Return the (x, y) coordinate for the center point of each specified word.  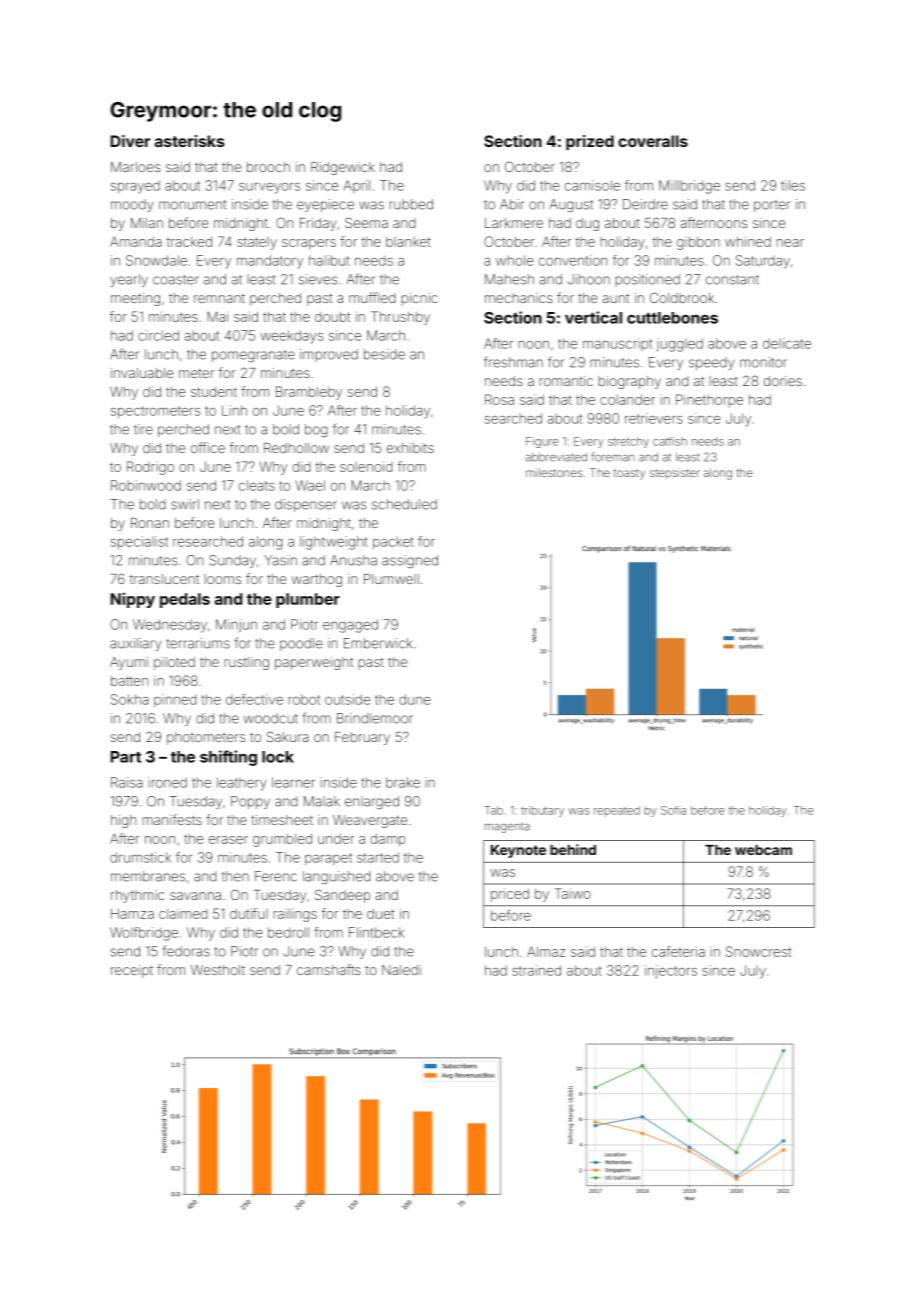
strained (536, 970)
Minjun (236, 625)
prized (590, 142)
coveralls (653, 141)
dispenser (306, 505)
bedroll (288, 932)
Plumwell (391, 579)
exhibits (410, 448)
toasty (629, 474)
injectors (671, 972)
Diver (130, 141)
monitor (763, 362)
